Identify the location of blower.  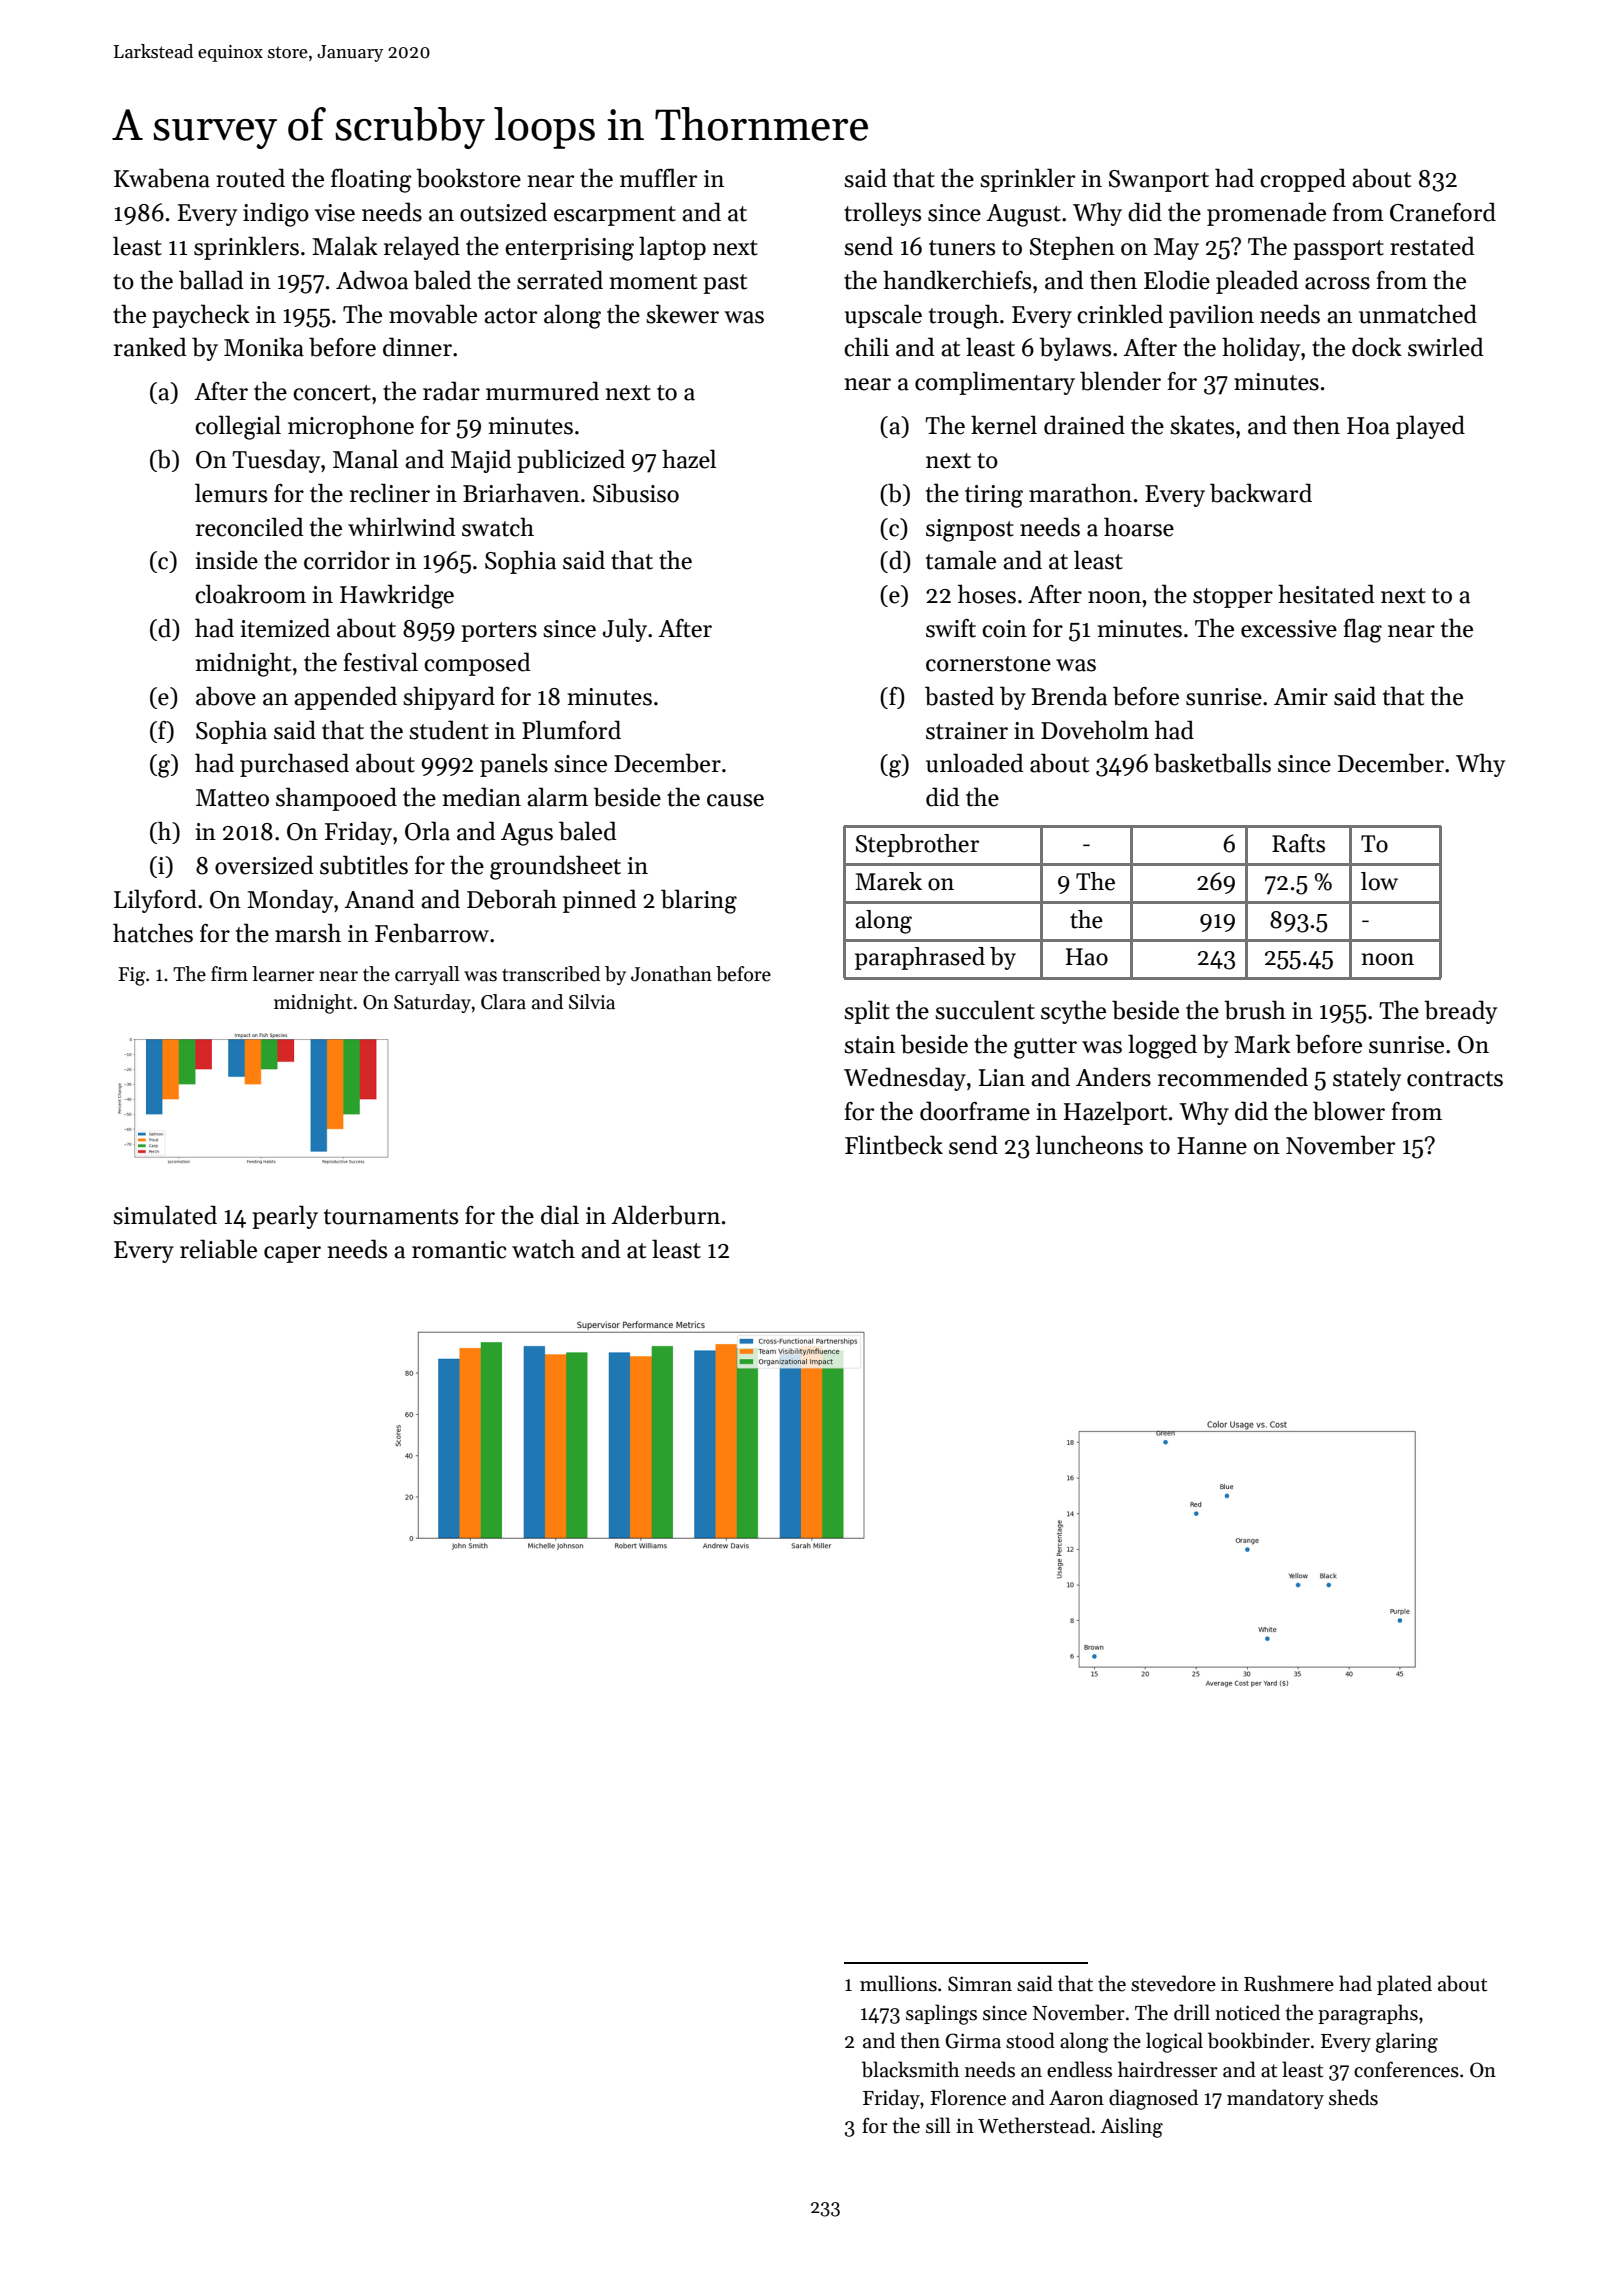
(1349, 1111).
